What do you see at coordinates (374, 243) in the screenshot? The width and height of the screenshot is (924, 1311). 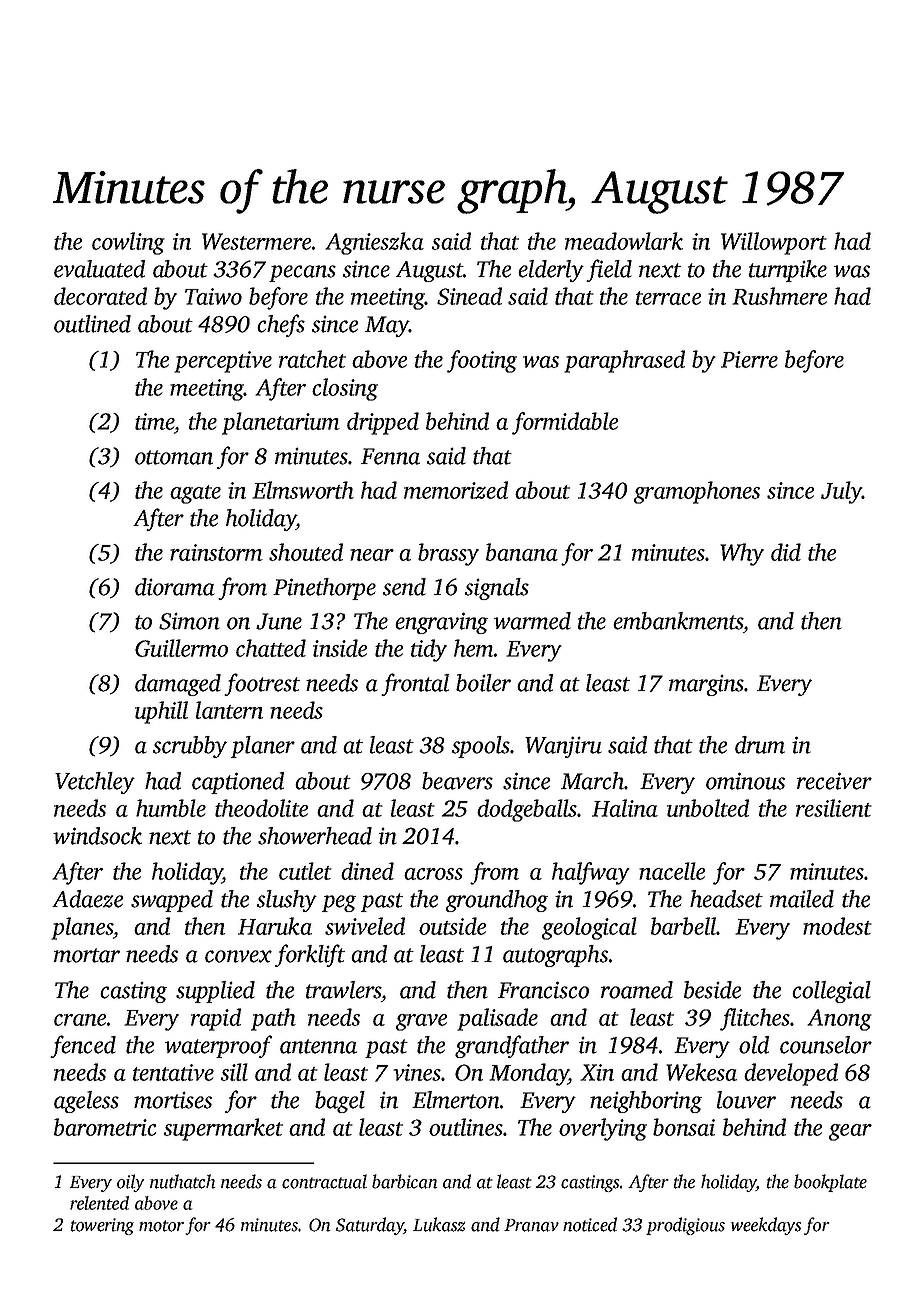 I see `Agnieszka` at bounding box center [374, 243].
